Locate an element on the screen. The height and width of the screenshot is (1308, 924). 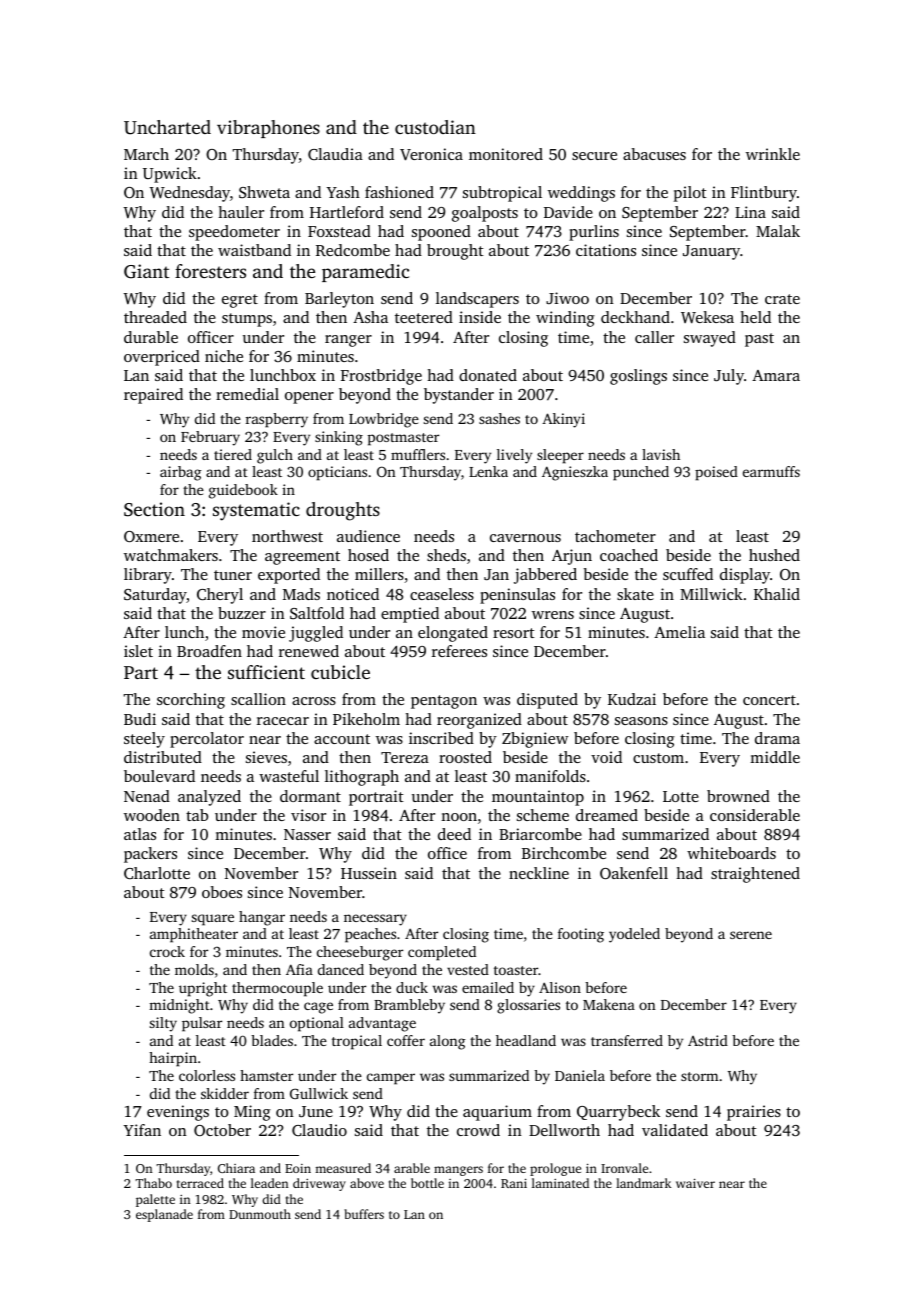
waiver is located at coordinates (695, 1183).
